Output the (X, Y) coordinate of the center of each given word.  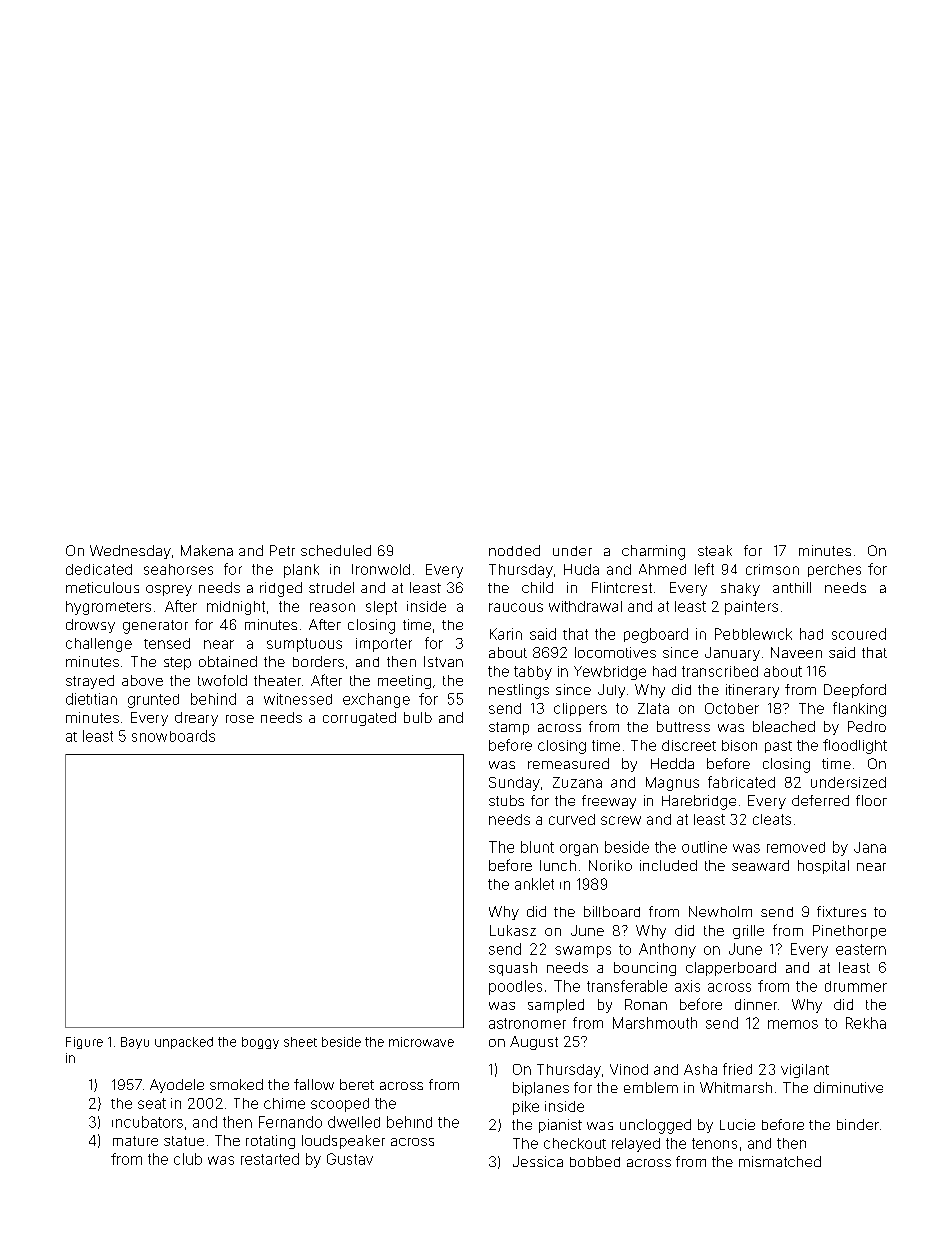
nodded (514, 550)
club (188, 1159)
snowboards (173, 736)
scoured (859, 634)
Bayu (135, 1043)
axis (687, 986)
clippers (580, 709)
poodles (515, 987)
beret (357, 1084)
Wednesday (130, 552)
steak (715, 550)
